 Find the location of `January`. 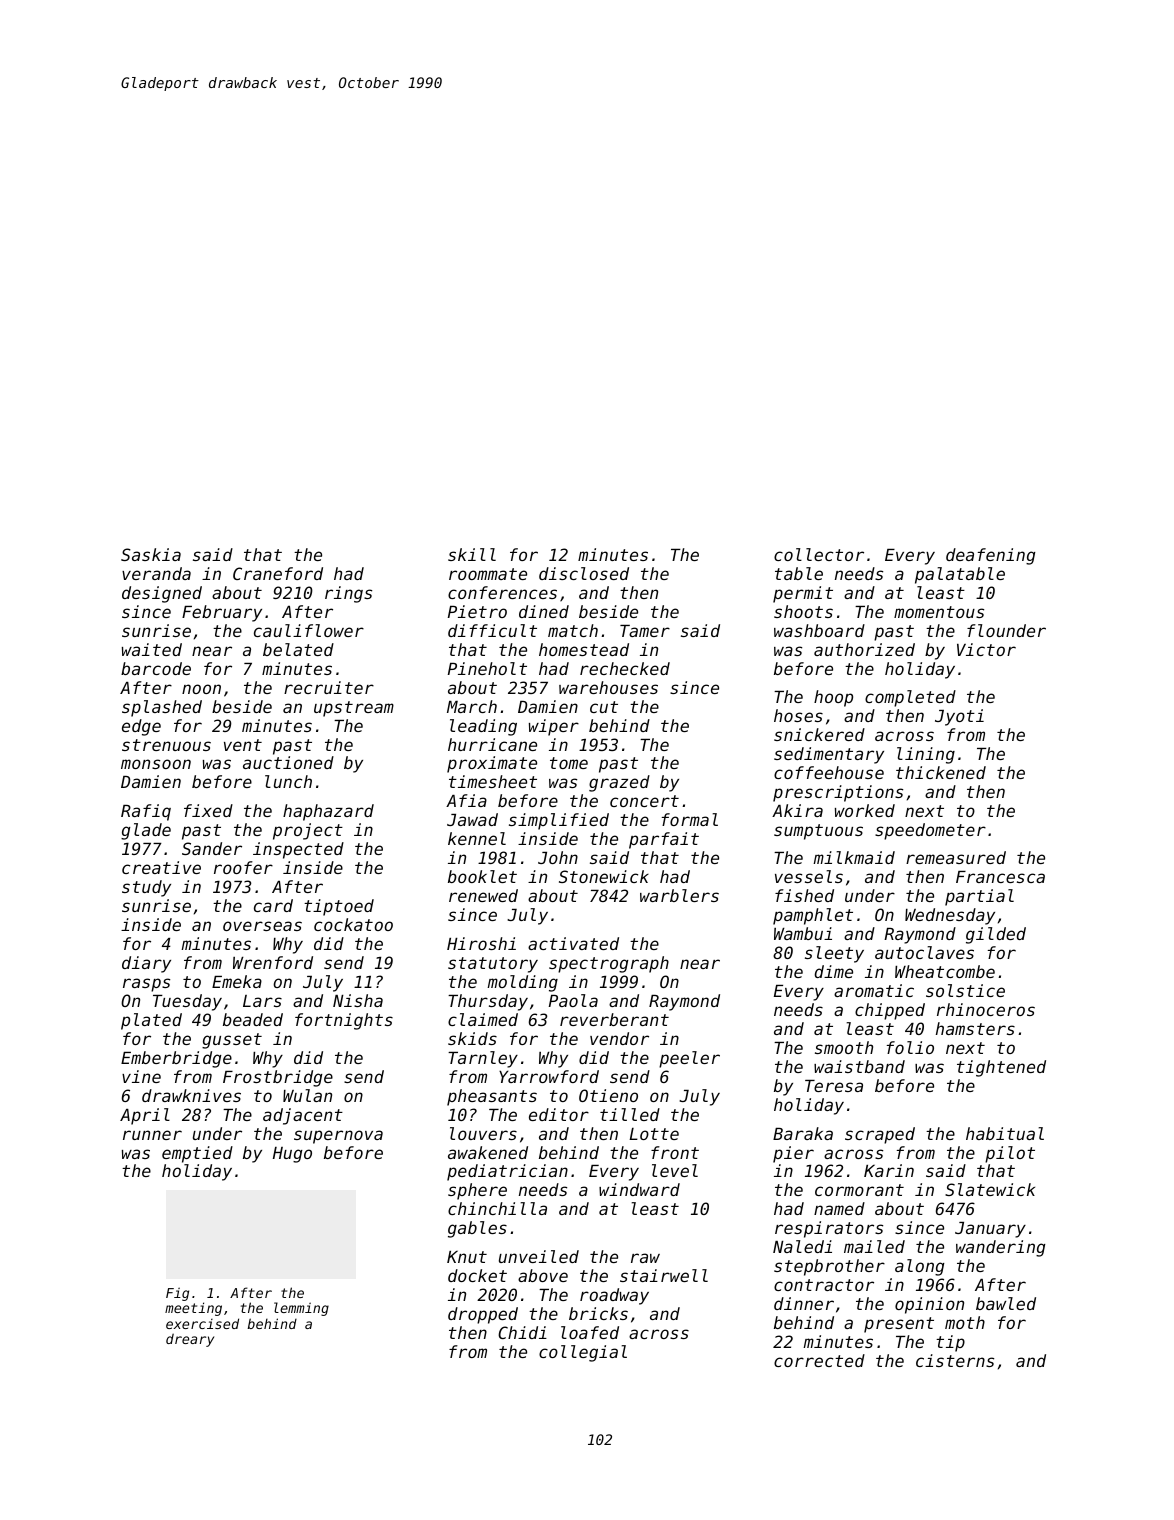

January is located at coordinates (990, 1230).
